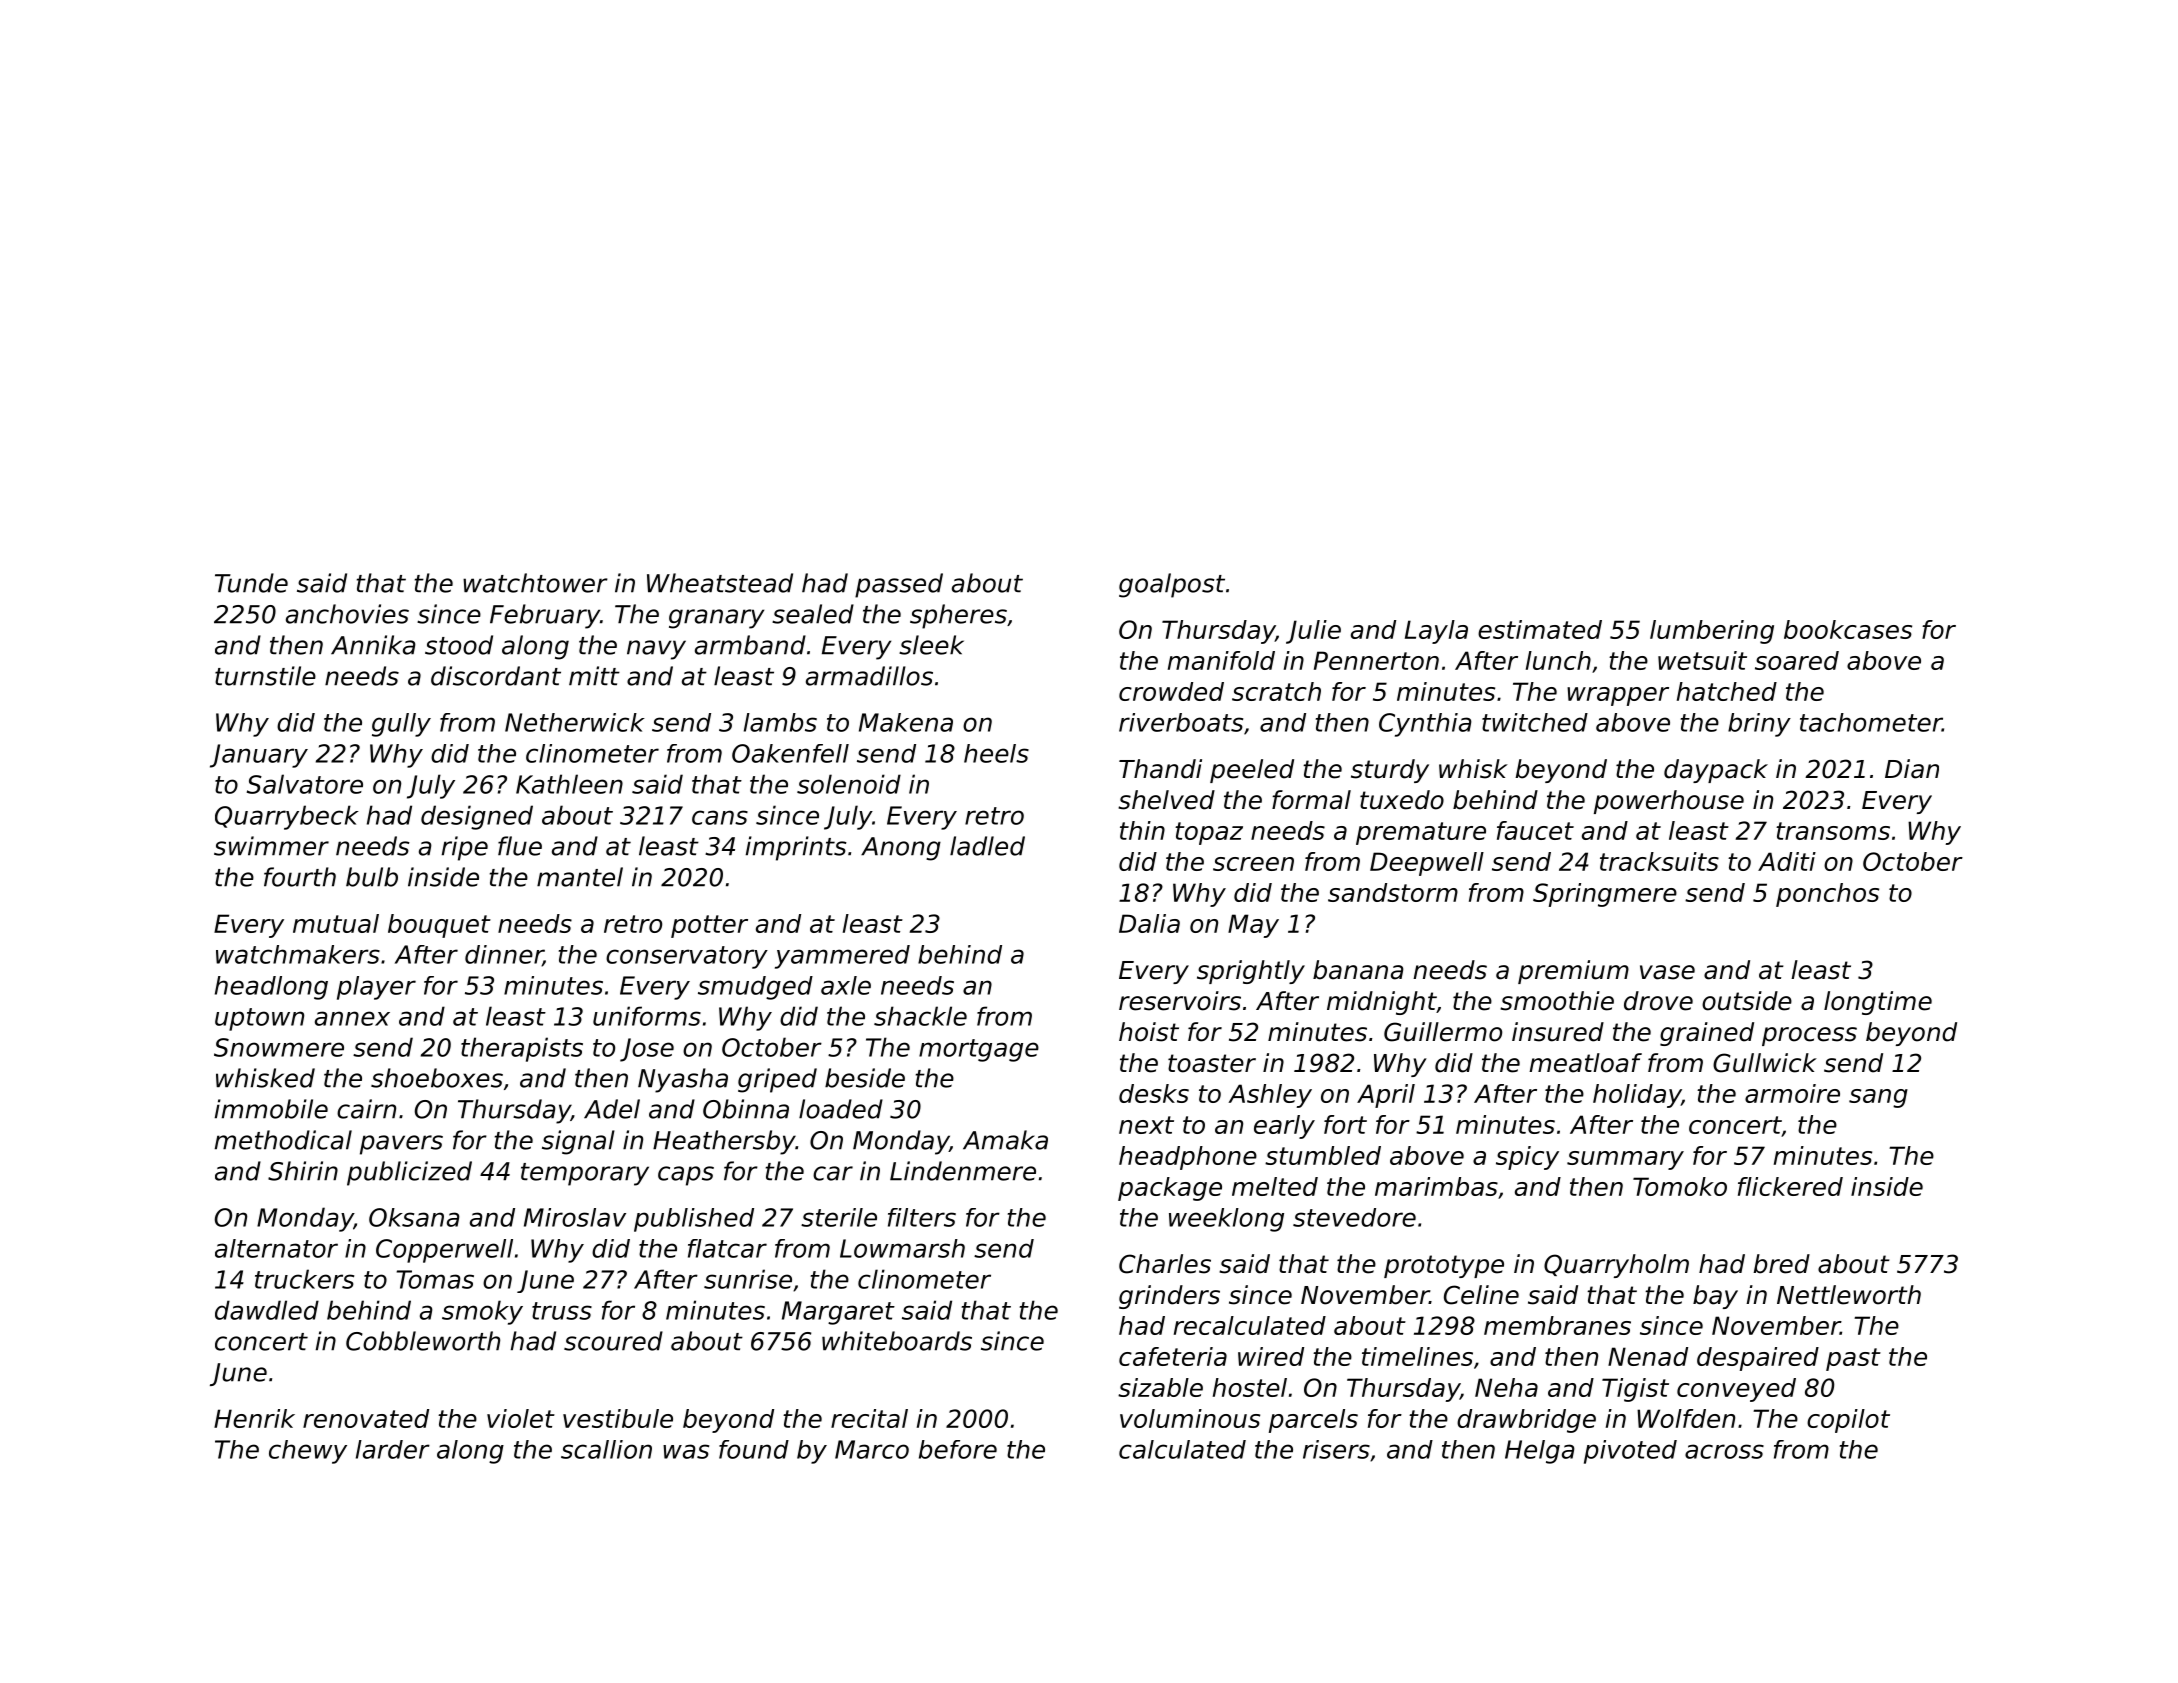 The image size is (2178, 1683). What do you see at coordinates (283, 1140) in the screenshot?
I see `methodical` at bounding box center [283, 1140].
